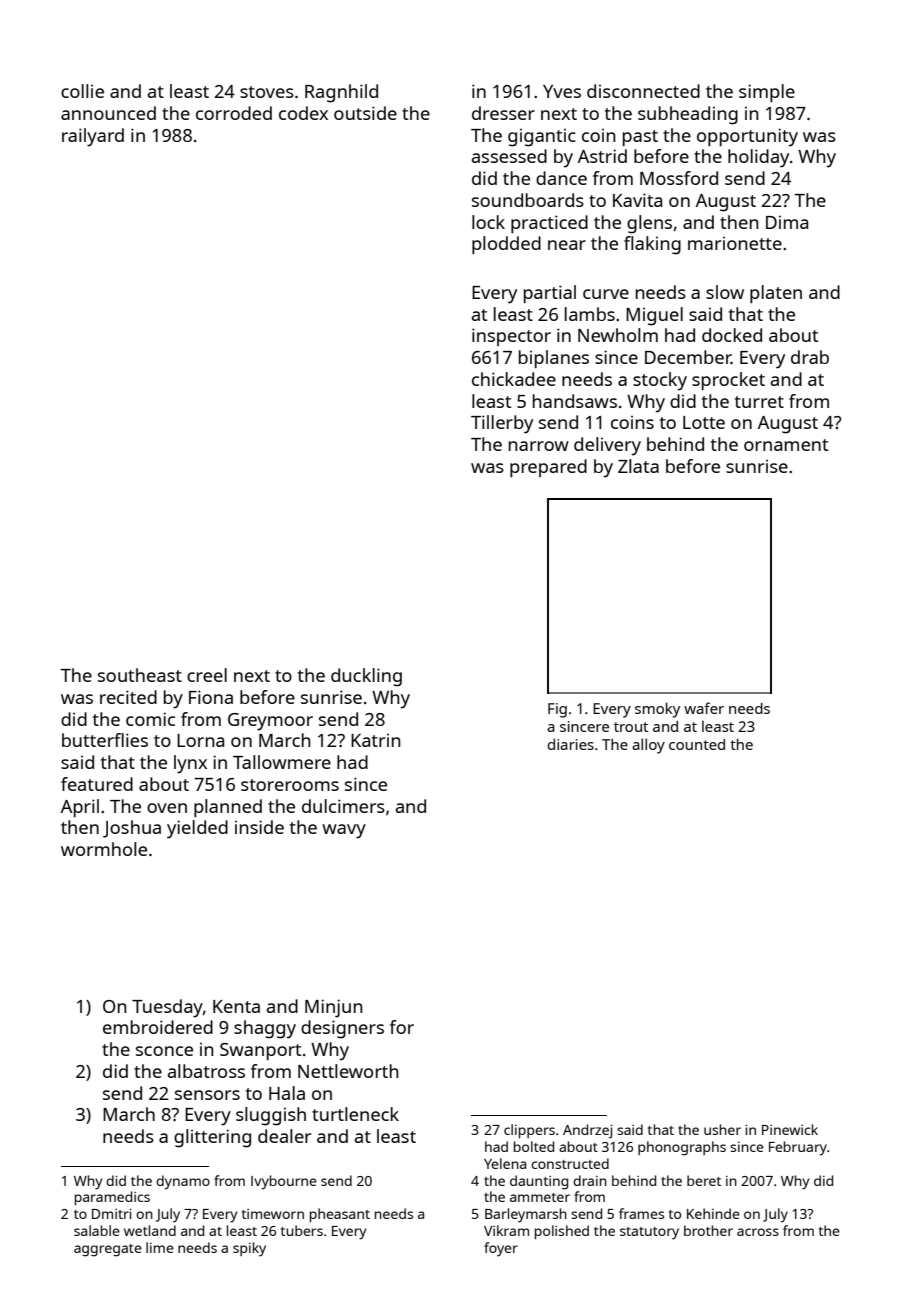 The height and width of the screenshot is (1316, 908). I want to click on Joshua, so click(132, 829).
